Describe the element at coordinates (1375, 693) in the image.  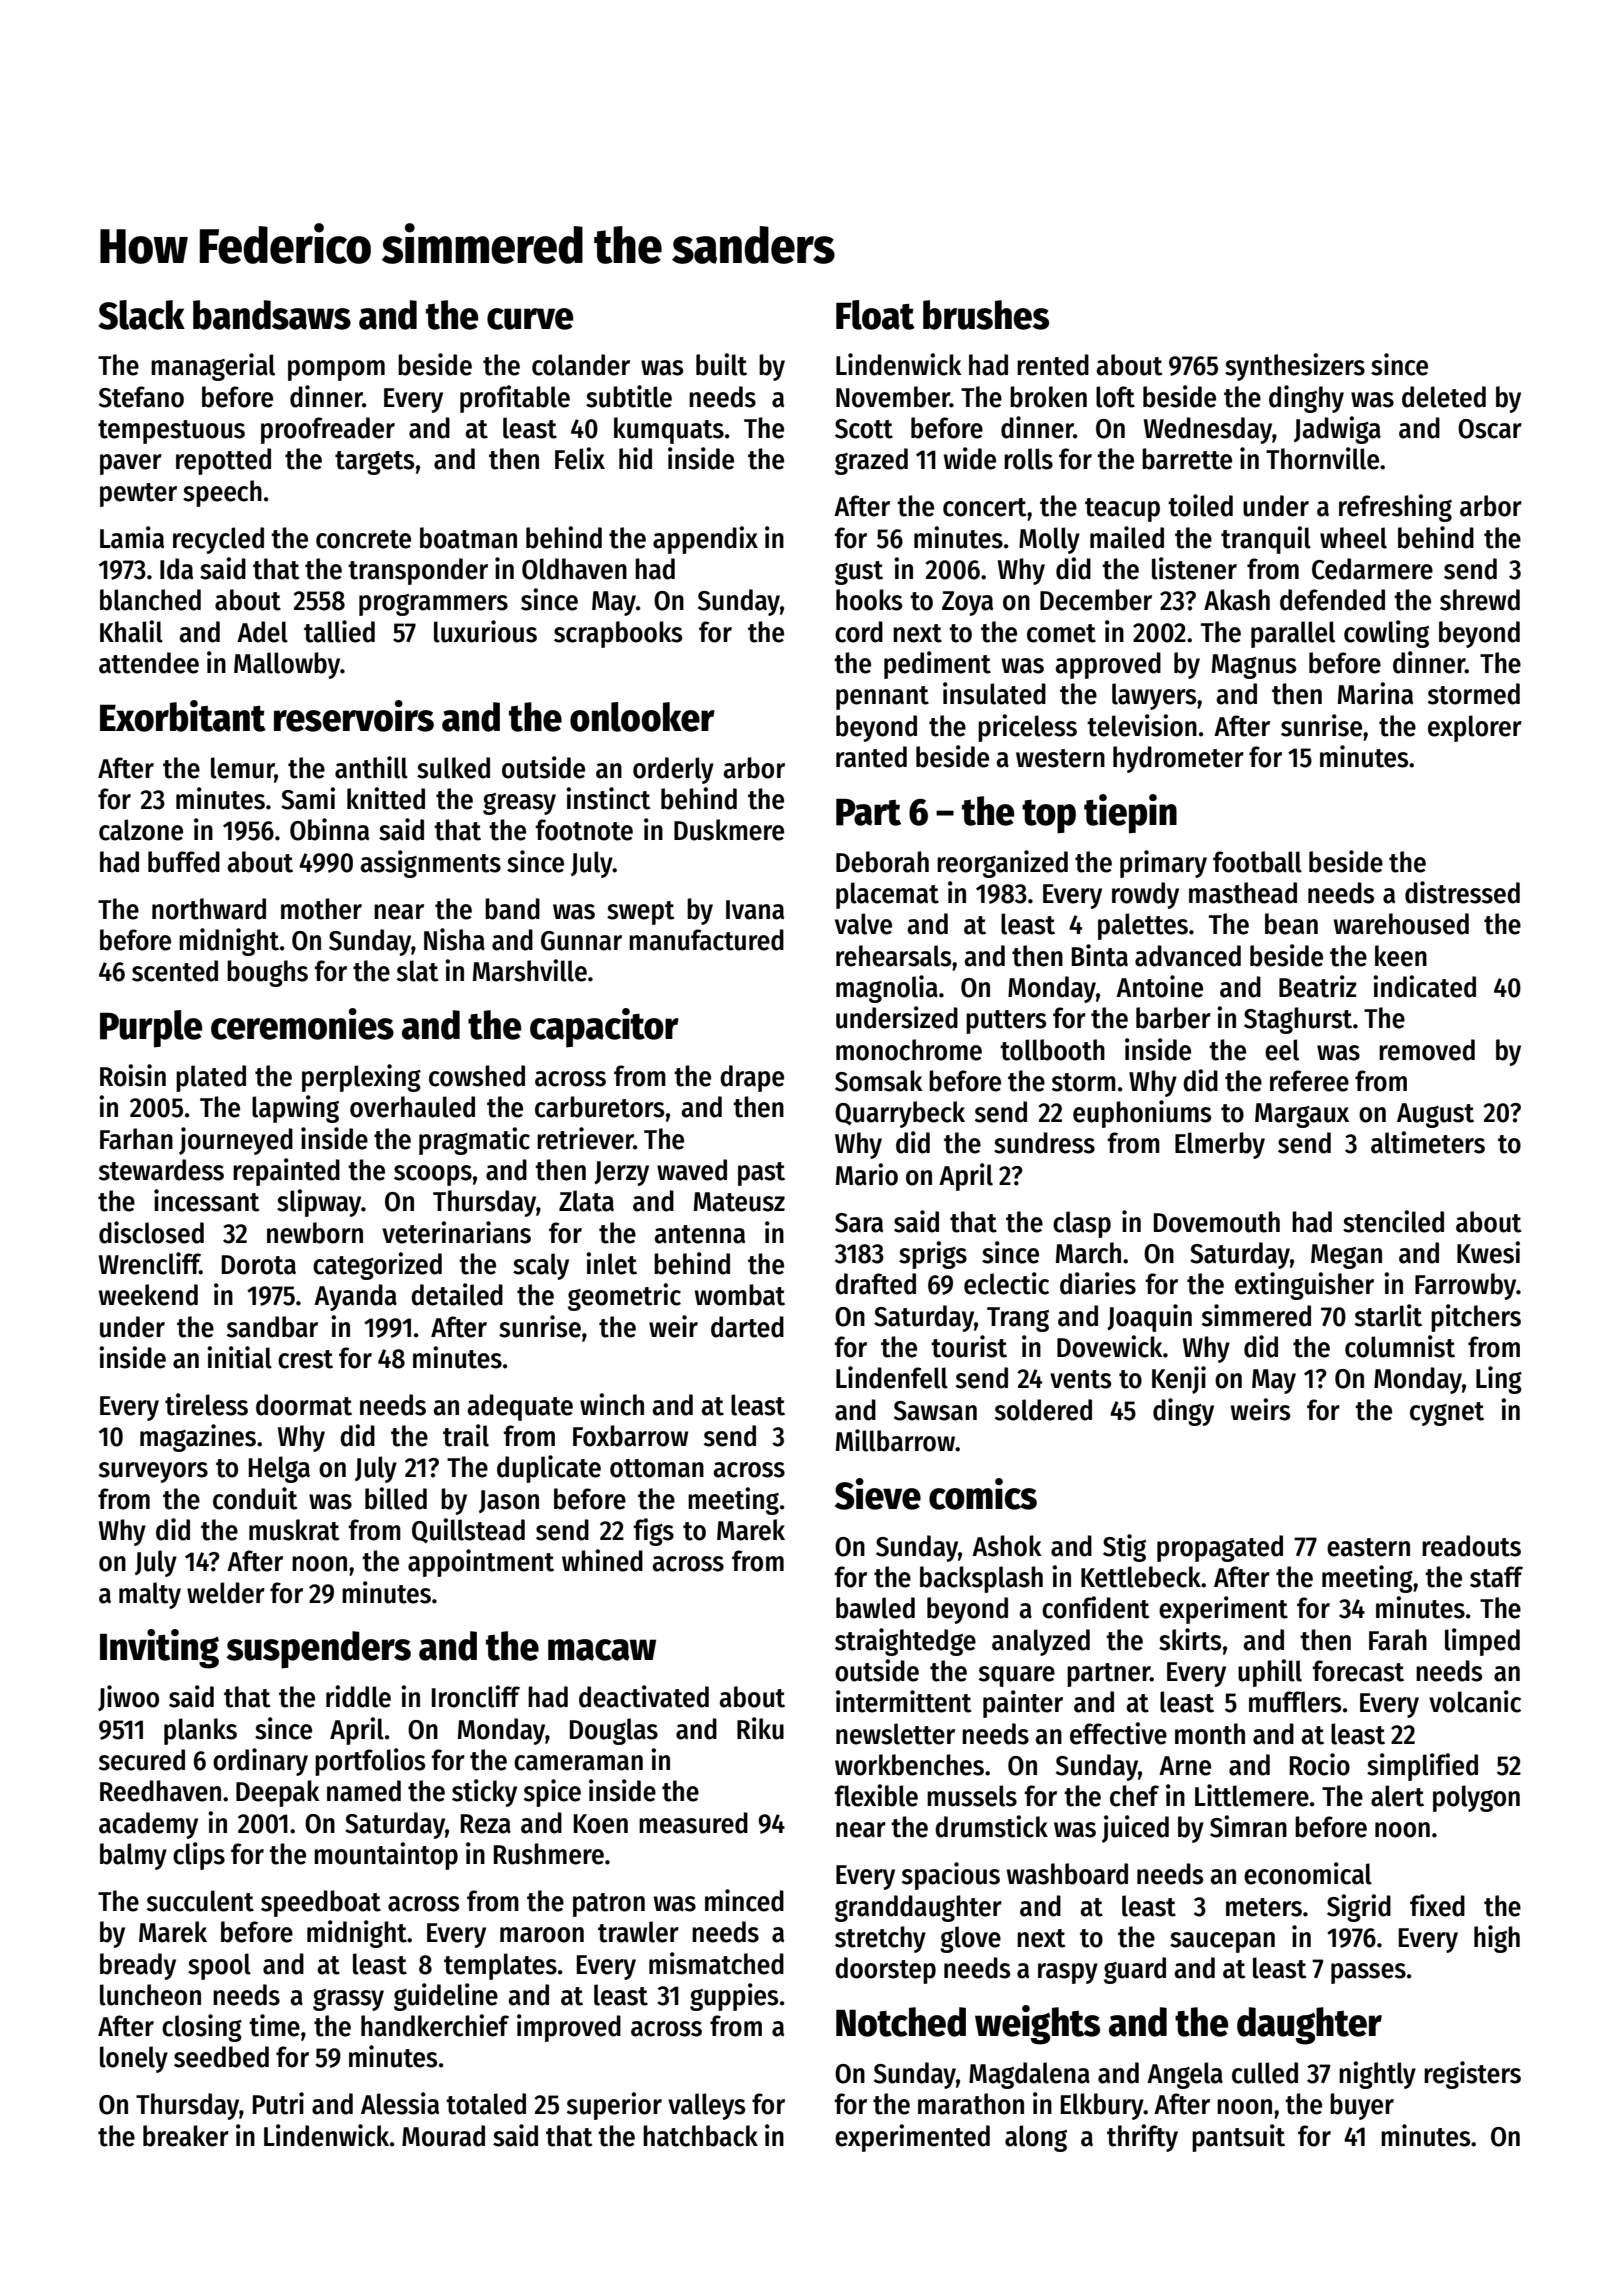
I see `Marina` at that location.
